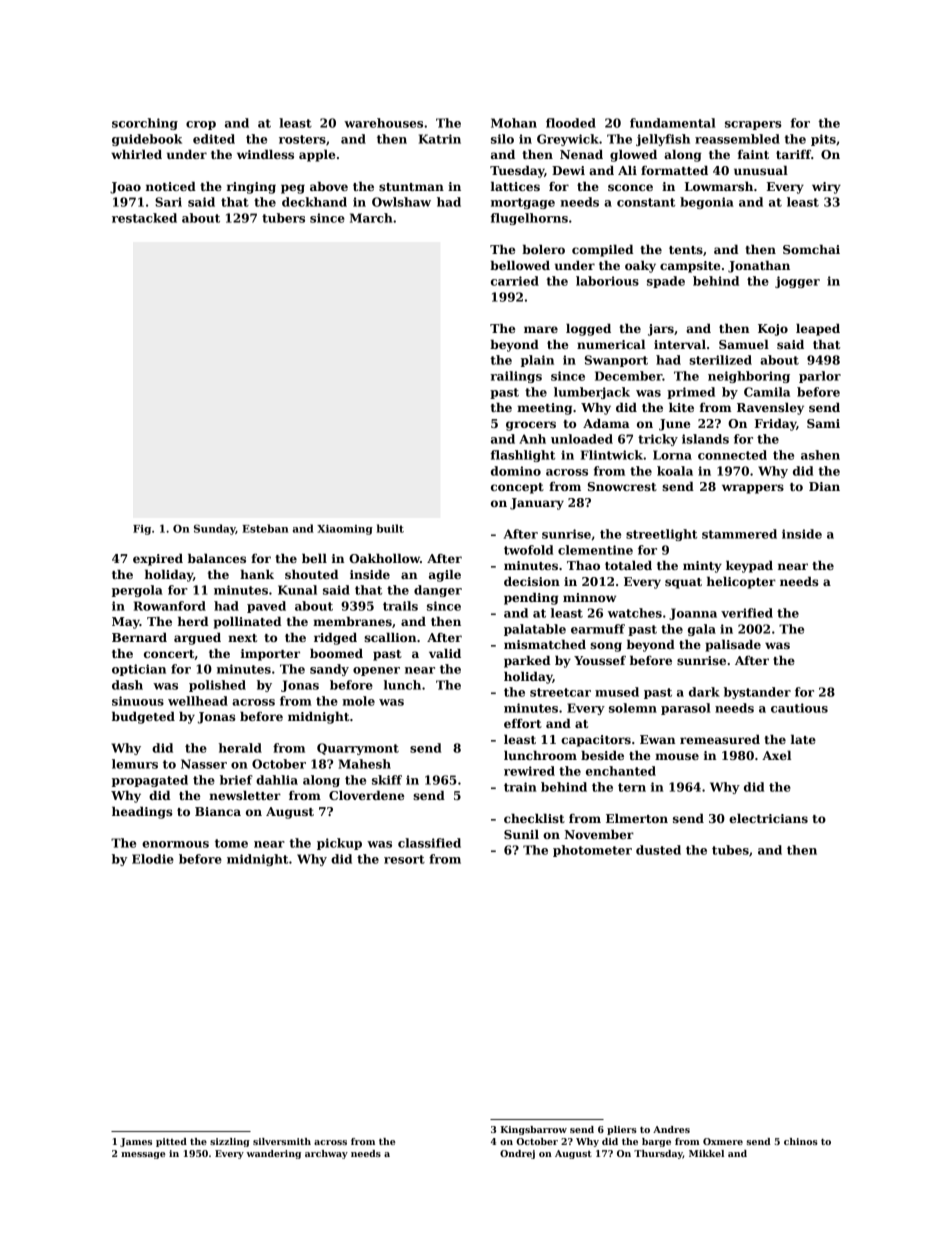  What do you see at coordinates (747, 613) in the image?
I see `verified` at bounding box center [747, 613].
